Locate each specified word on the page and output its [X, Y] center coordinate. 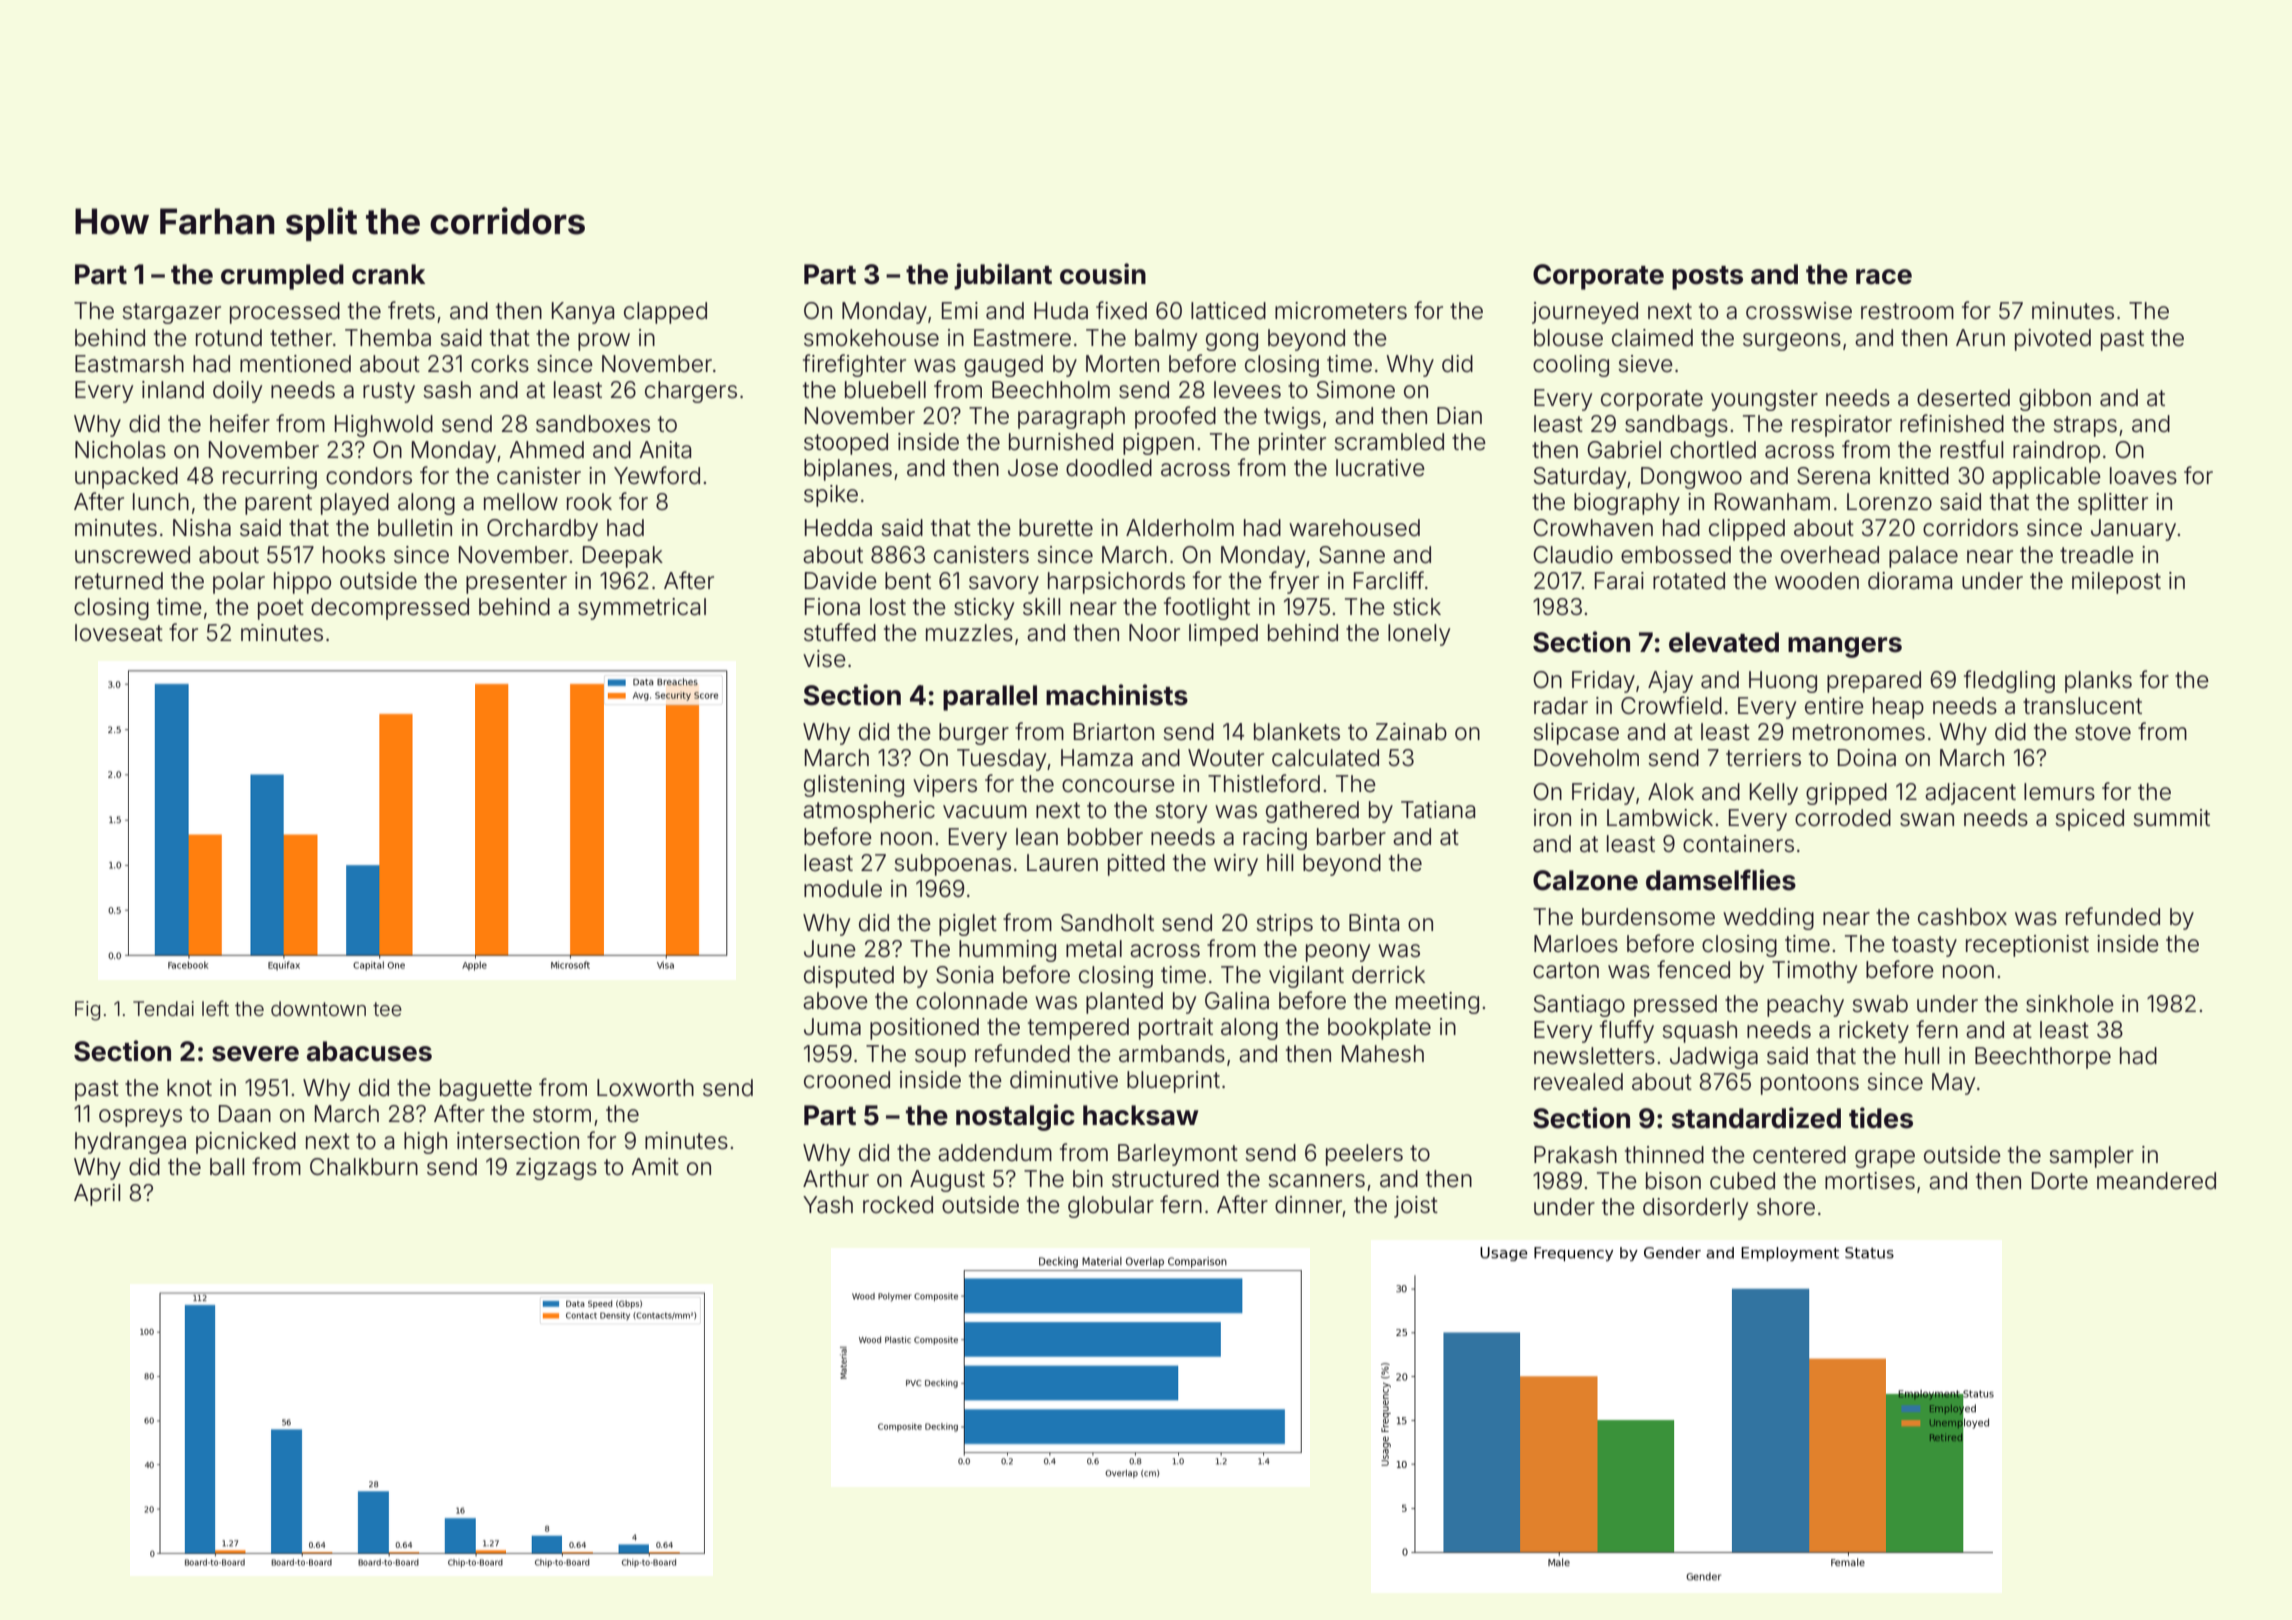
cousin [1103, 274]
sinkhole [2070, 1004]
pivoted [2053, 340]
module [843, 889]
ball [227, 1167]
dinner [1308, 1205]
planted [1124, 1003]
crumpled [282, 277]
